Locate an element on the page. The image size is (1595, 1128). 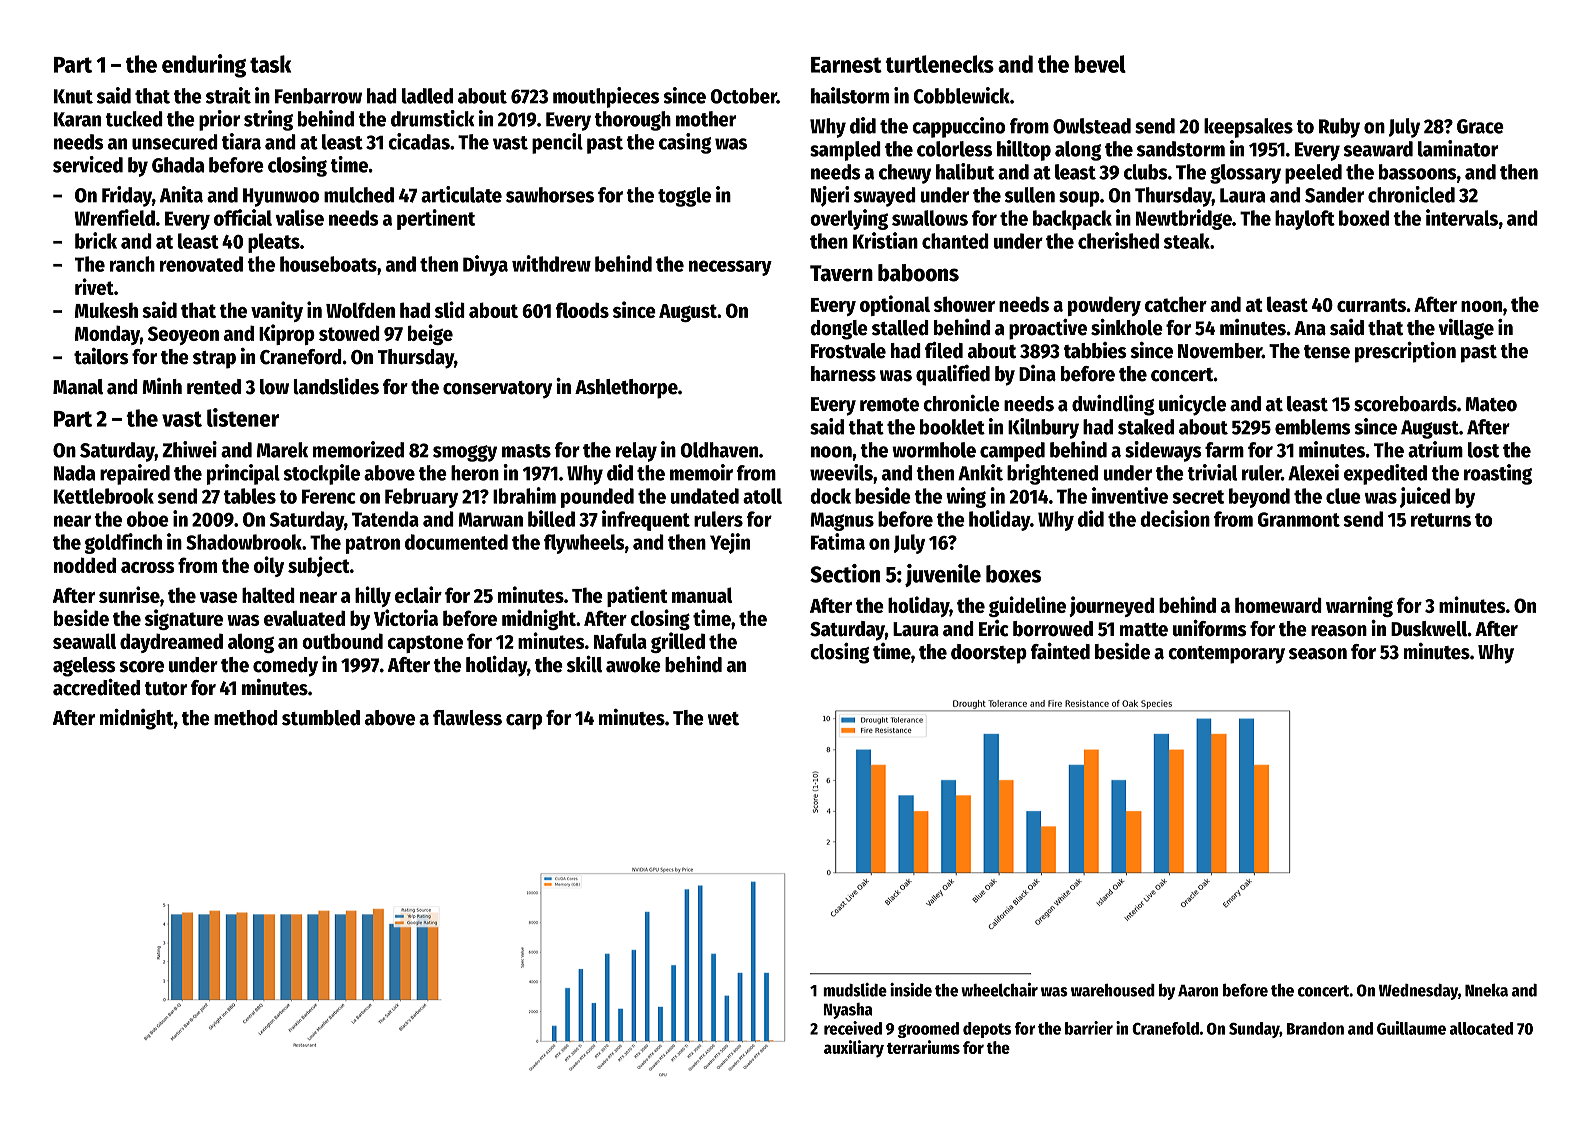
village is located at coordinates (1466, 329).
